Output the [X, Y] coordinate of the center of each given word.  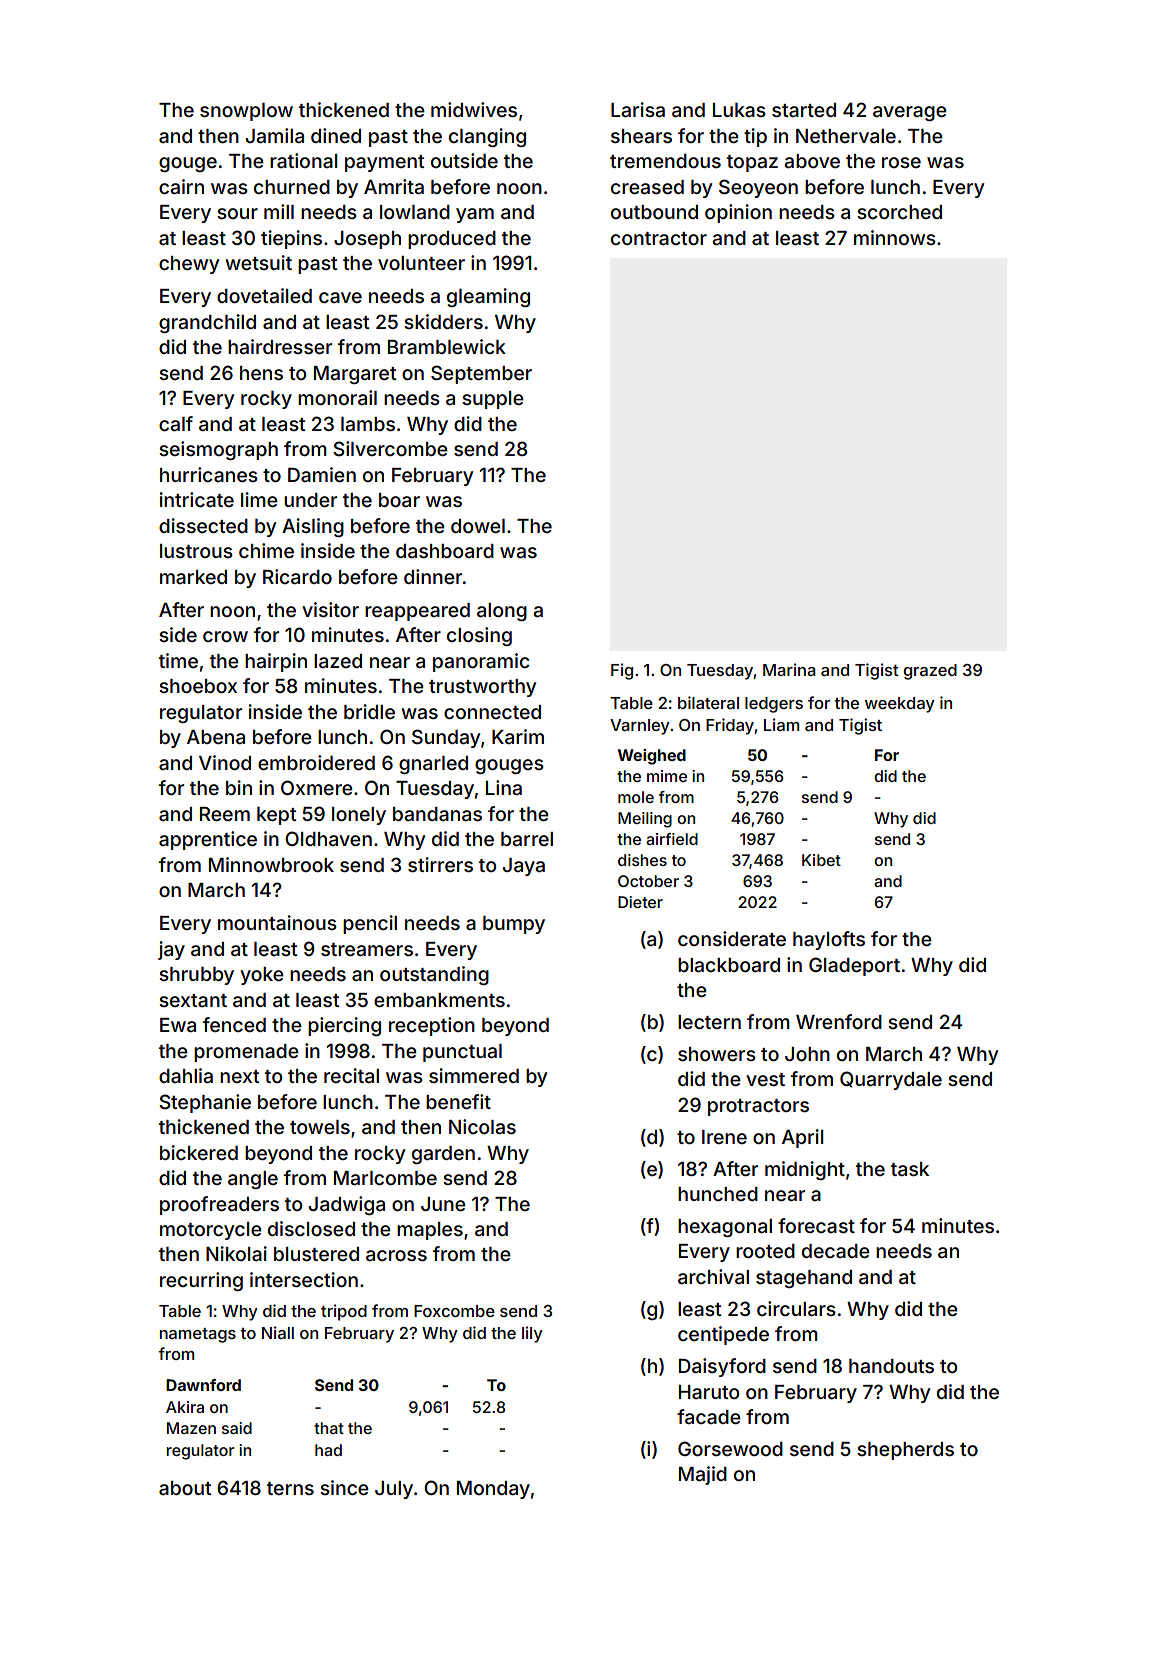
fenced [234, 1024]
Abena [216, 737]
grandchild [207, 323]
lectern [709, 1022]
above [812, 161]
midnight [805, 1170]
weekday [900, 705]
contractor [659, 238]
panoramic [481, 662]
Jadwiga [347, 1205]
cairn [181, 186]
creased [647, 187]
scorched [899, 212]
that [329, 1428]
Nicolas [482, 1126]
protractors [758, 1107]
